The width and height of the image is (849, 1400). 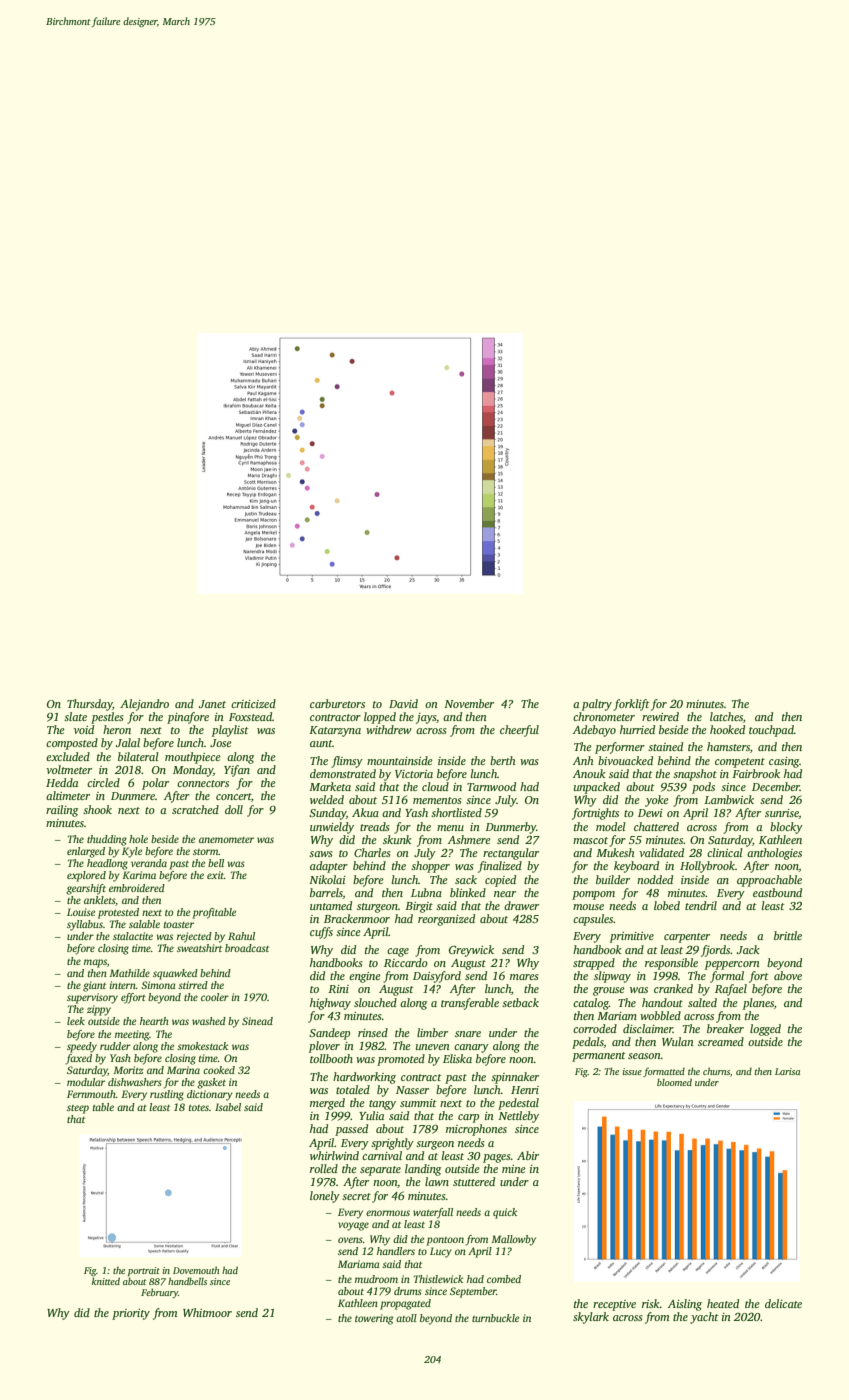 What do you see at coordinates (131, 1314) in the image?
I see `priority` at bounding box center [131, 1314].
